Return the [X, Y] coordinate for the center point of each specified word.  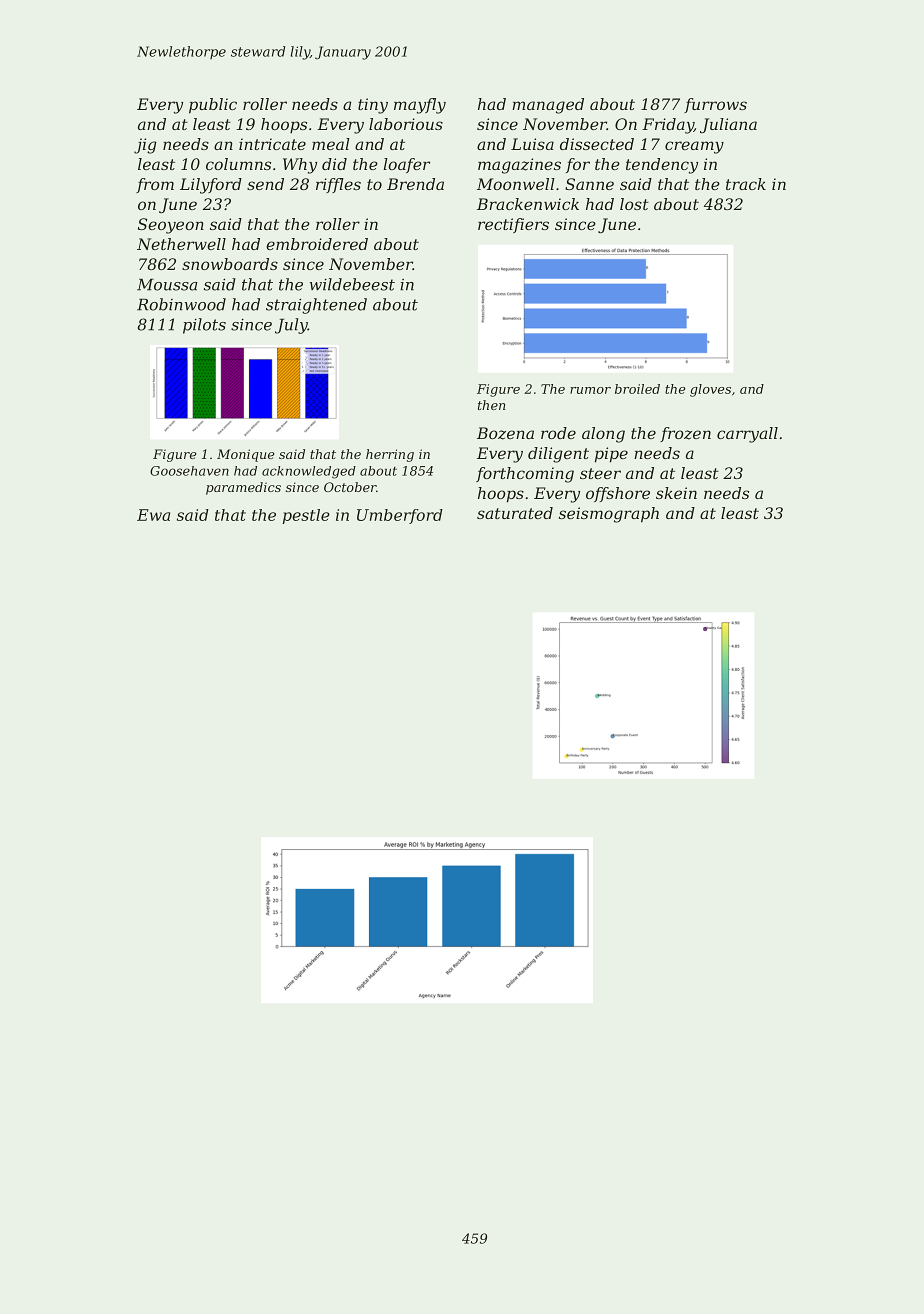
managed [548, 106]
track [746, 184]
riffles [338, 185]
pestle [306, 516]
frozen [685, 434]
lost [634, 204]
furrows [715, 105]
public [213, 106]
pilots [204, 326]
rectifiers [513, 225]
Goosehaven [189, 471]
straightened [316, 306]
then [491, 405]
